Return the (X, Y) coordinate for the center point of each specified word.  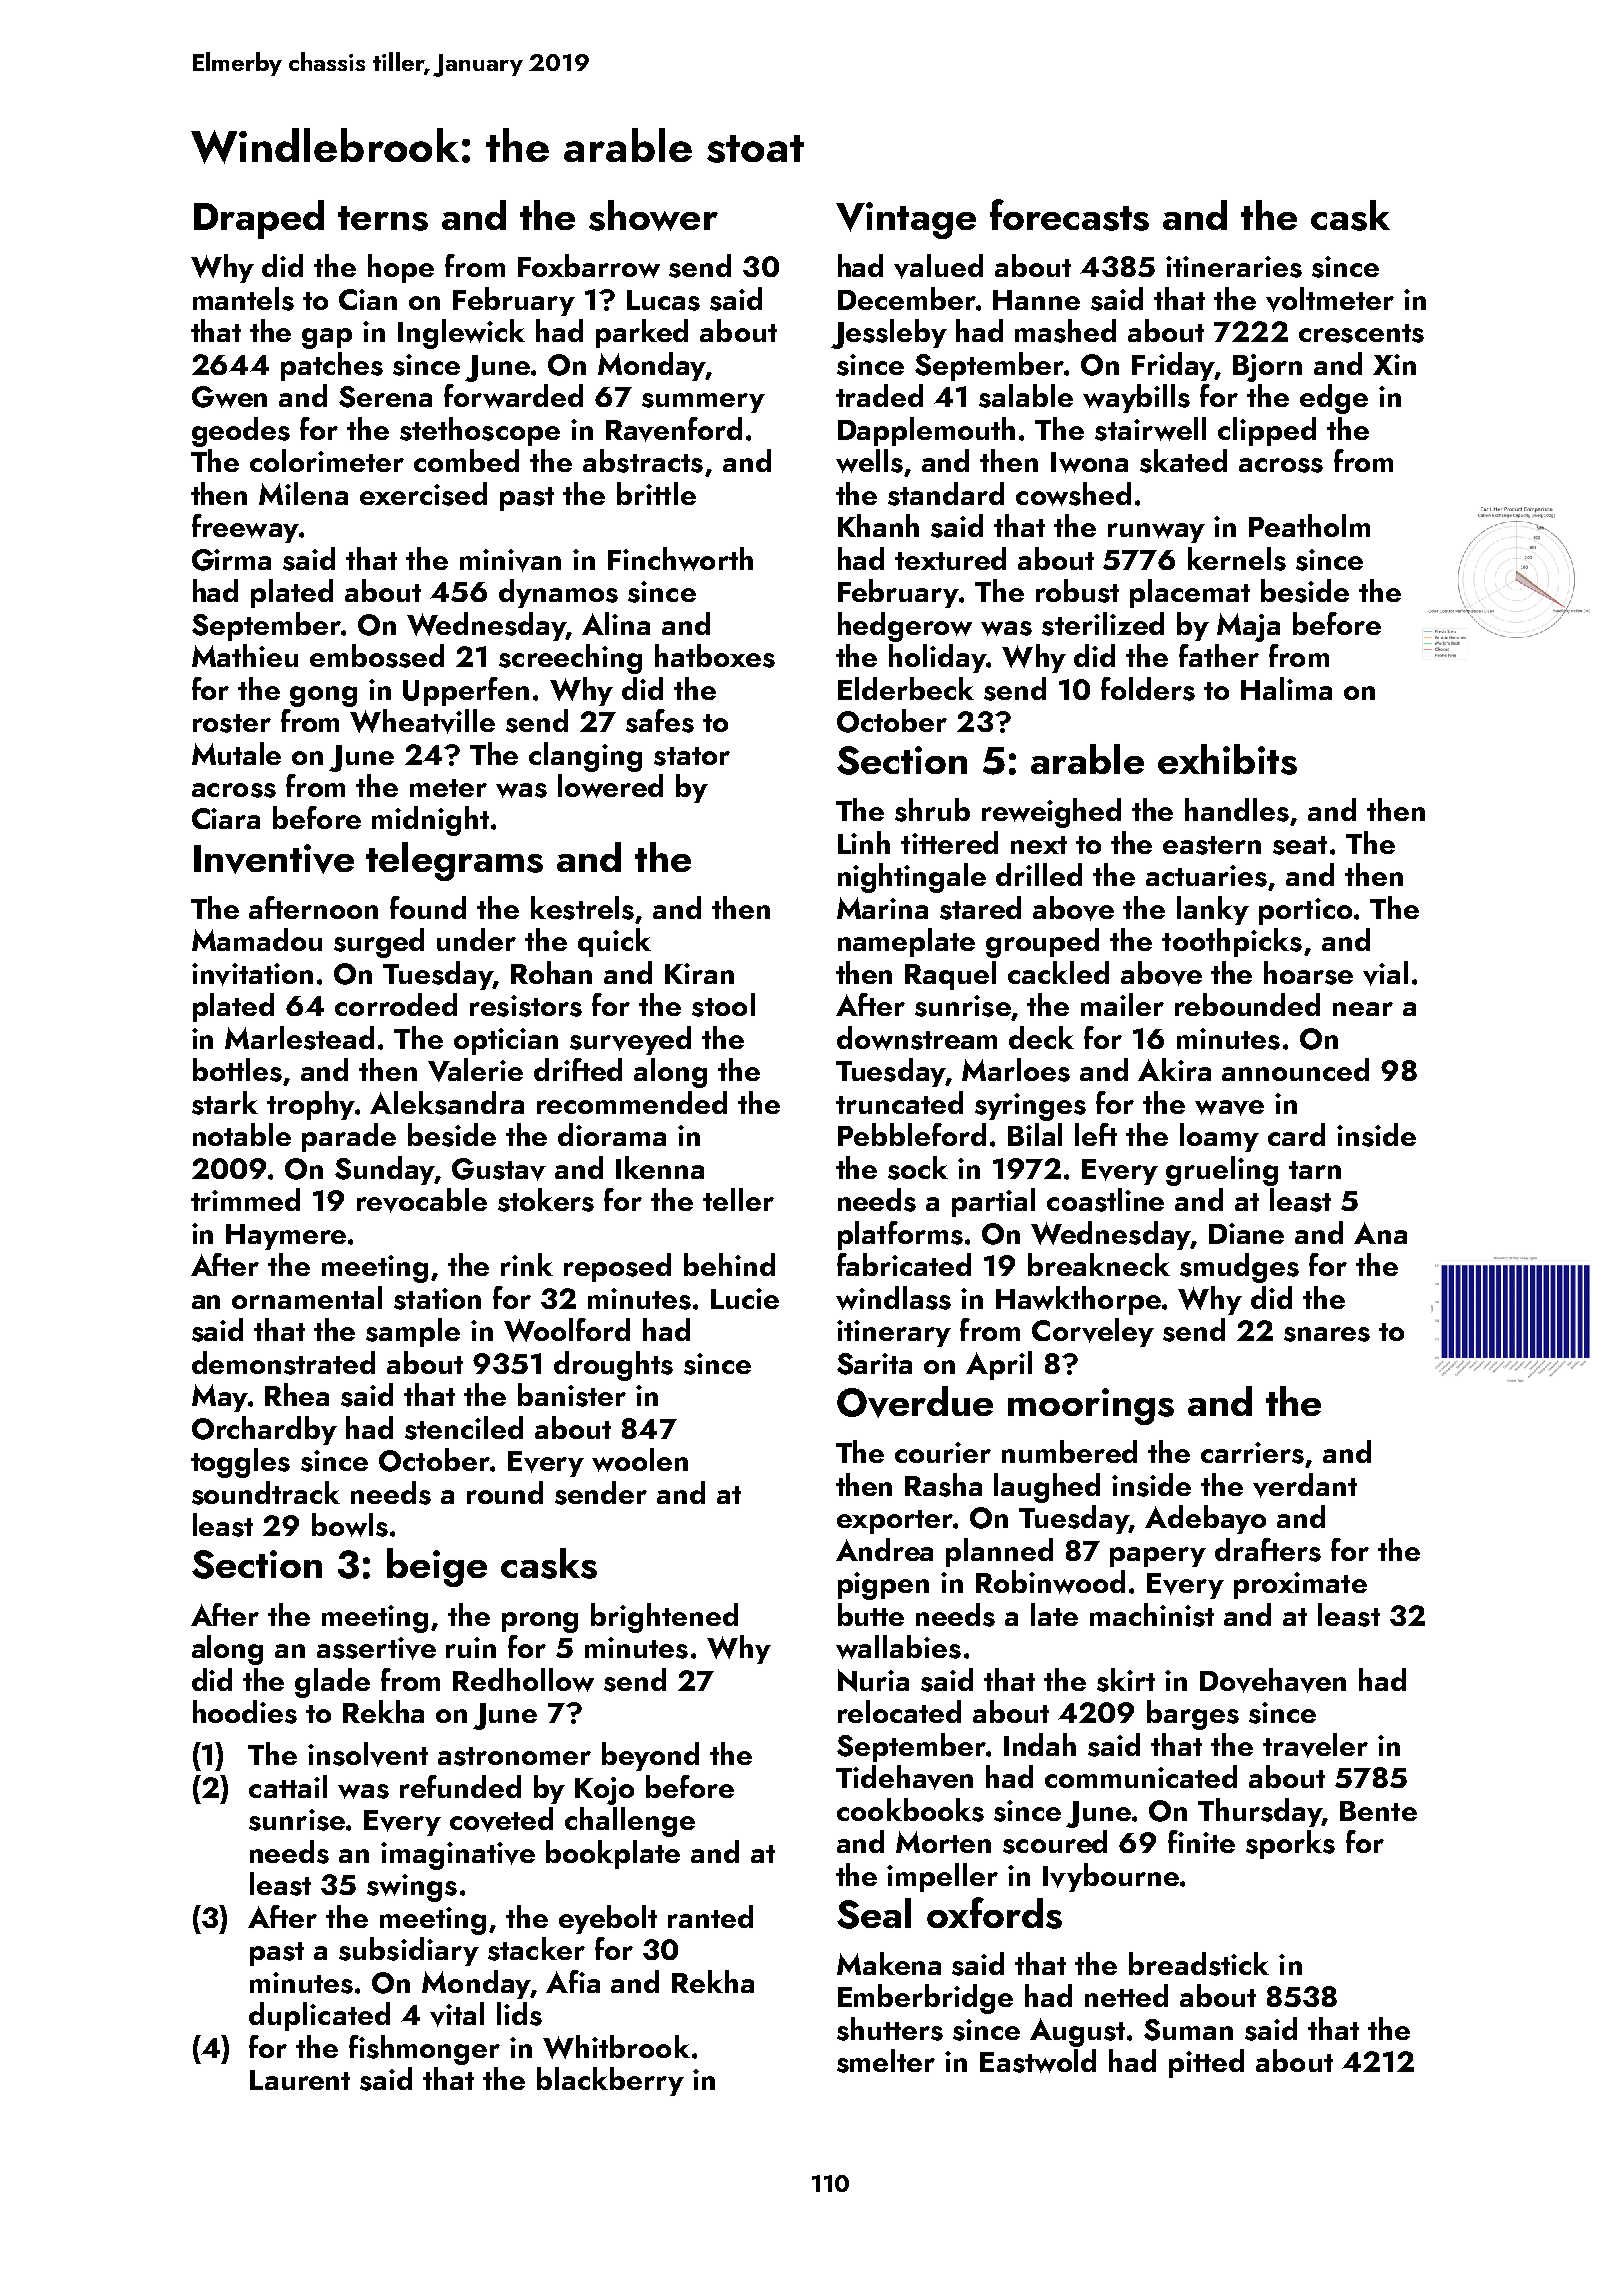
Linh (864, 842)
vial (1385, 973)
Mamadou (257, 939)
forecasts (1069, 215)
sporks (1290, 1844)
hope (401, 268)
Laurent (300, 2080)
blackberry (610, 2081)
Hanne (1036, 300)
